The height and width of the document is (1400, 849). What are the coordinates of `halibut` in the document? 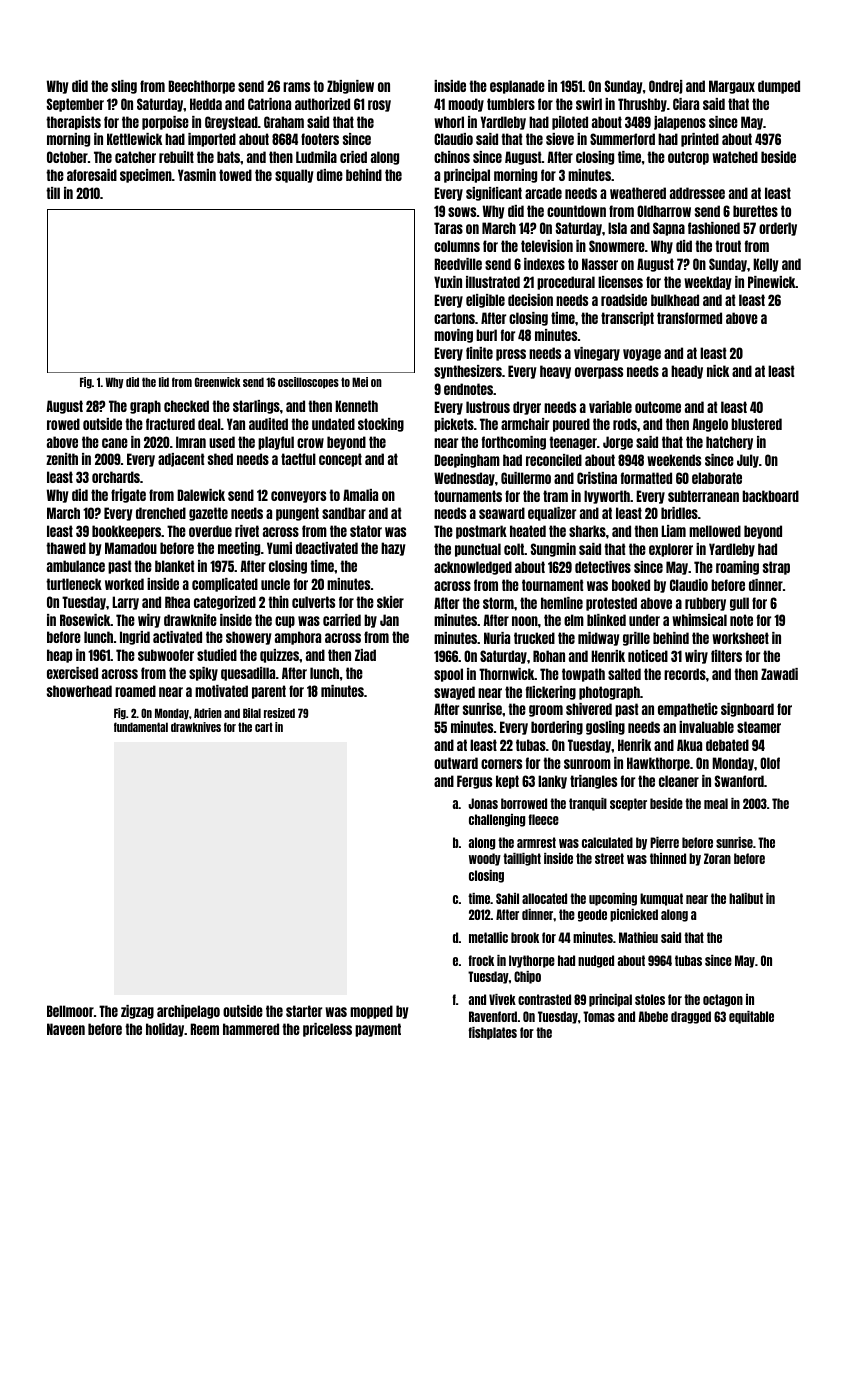 It's located at (746, 898).
